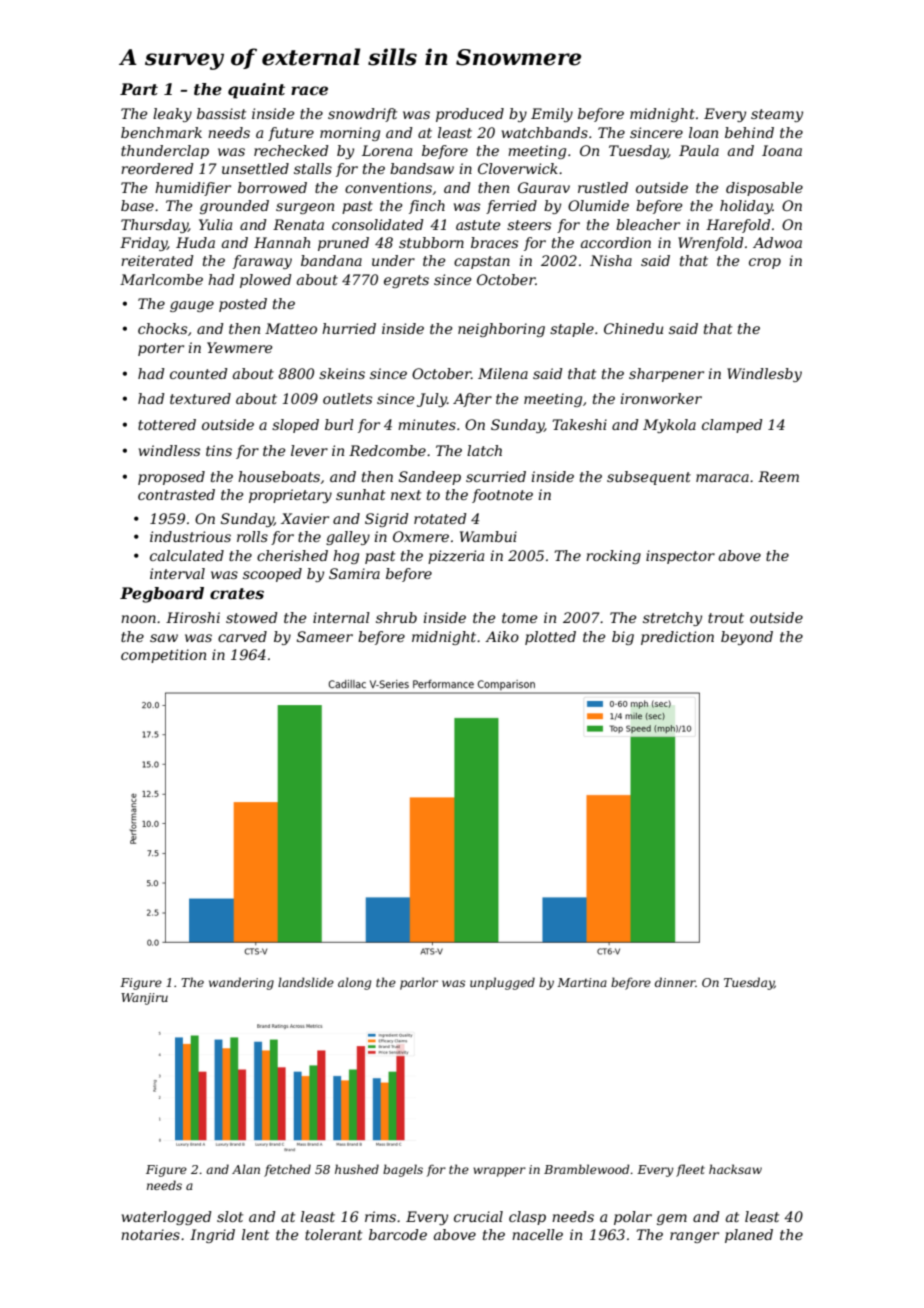  What do you see at coordinates (150, 1234) in the page?
I see `notaries` at bounding box center [150, 1234].
